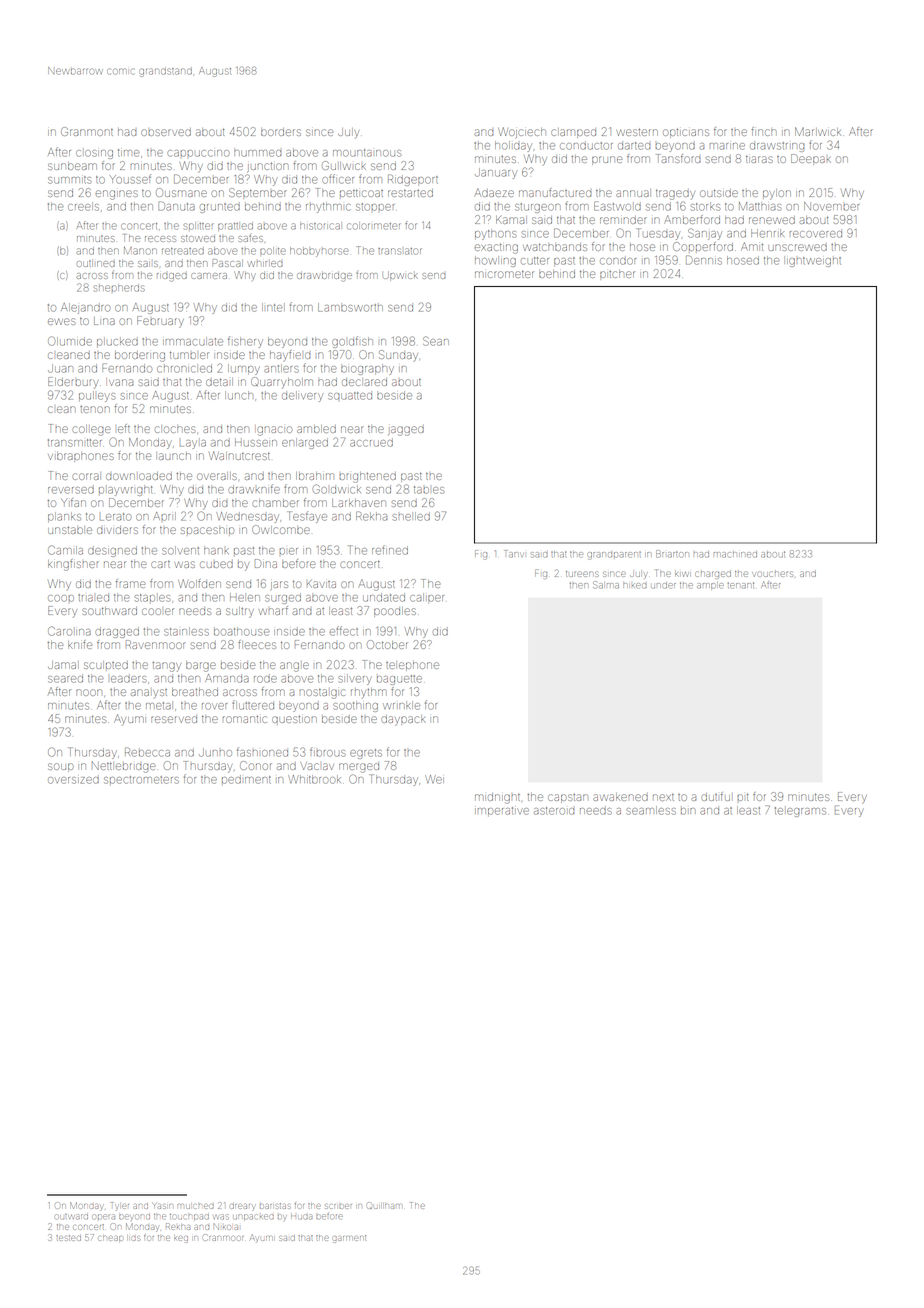 This page has height=1308, width=924. Describe the element at coordinates (349, 1239) in the page. I see `garment` at that location.
